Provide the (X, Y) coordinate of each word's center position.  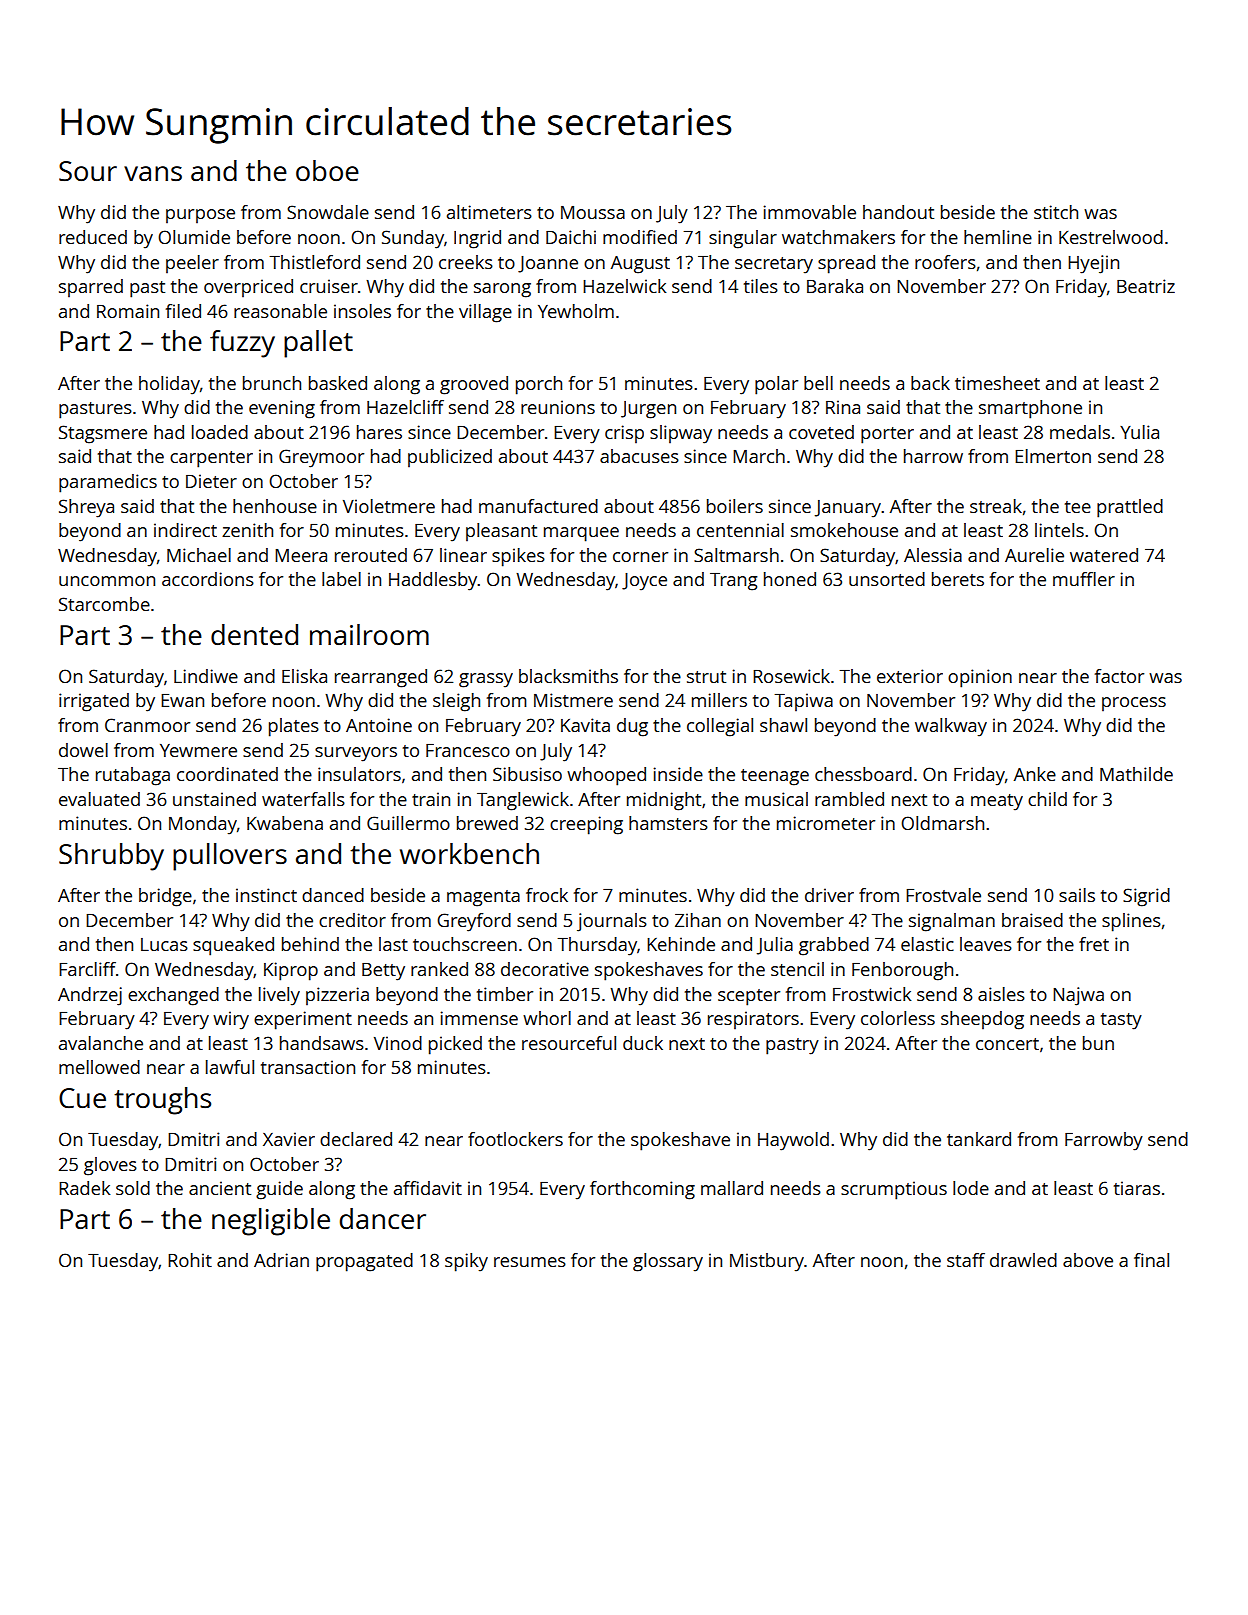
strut (706, 677)
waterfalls (303, 799)
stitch (1056, 212)
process (1134, 704)
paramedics (108, 483)
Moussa (593, 212)
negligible (271, 1222)
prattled (1130, 508)
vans (153, 173)
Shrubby (111, 857)
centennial (740, 530)
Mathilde (1136, 774)
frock (547, 895)
